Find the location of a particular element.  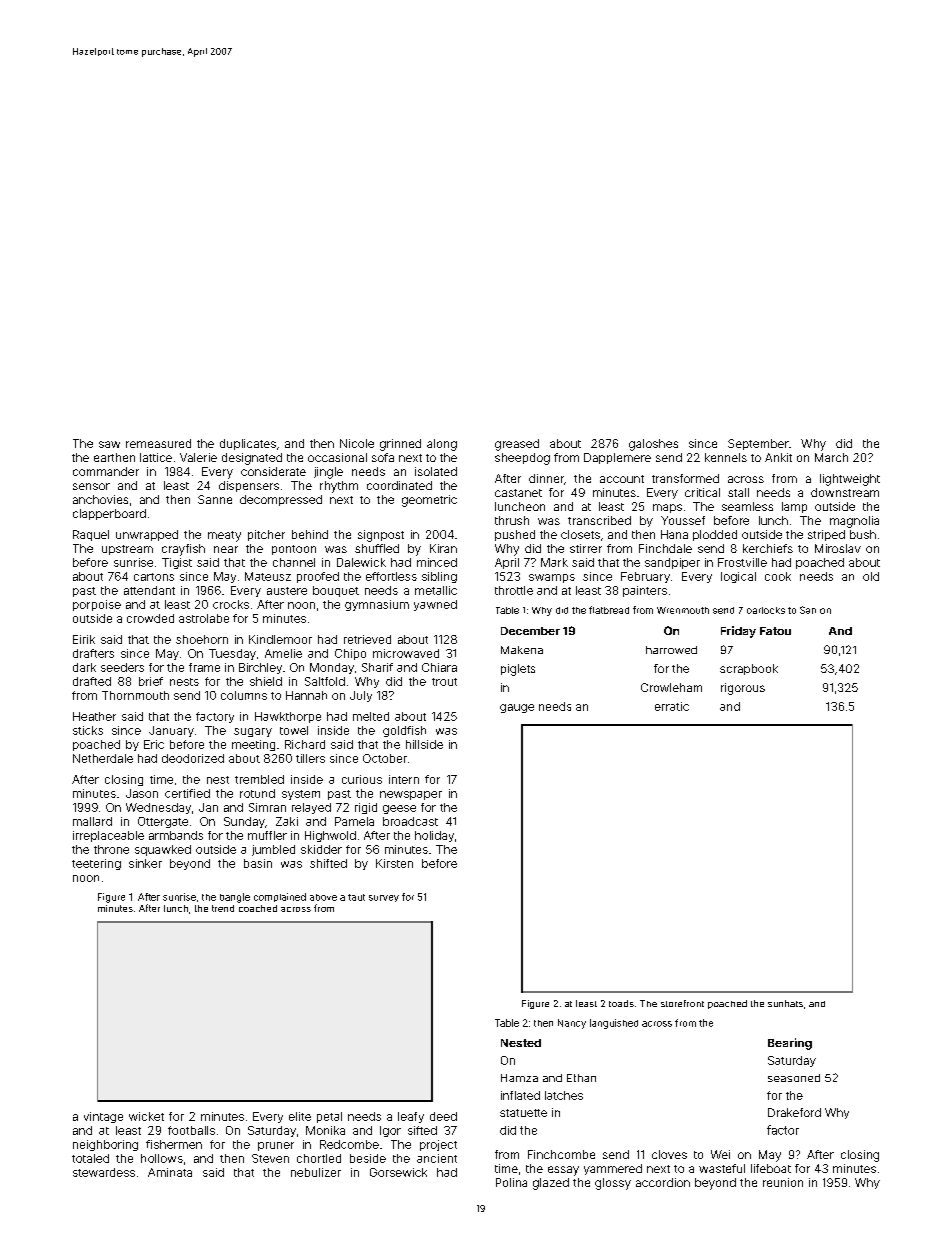

survey is located at coordinates (384, 898).
